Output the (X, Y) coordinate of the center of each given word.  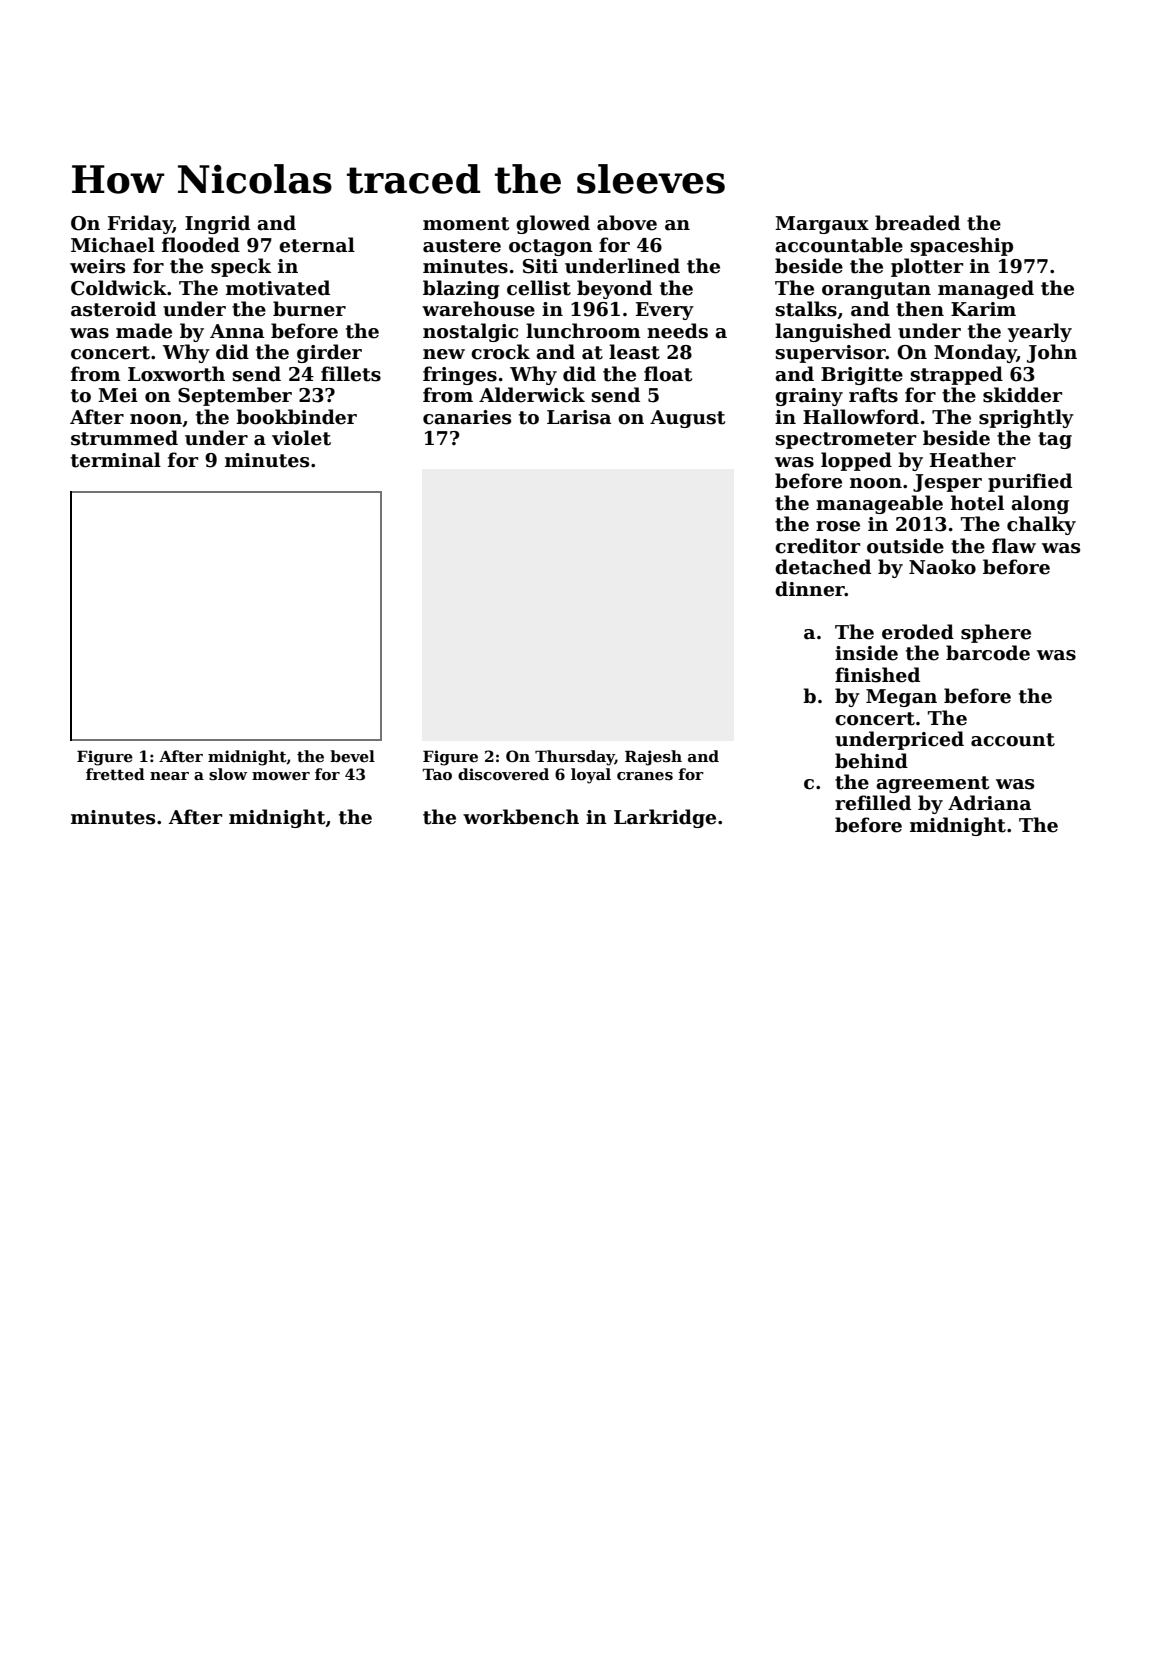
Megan (901, 698)
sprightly (1026, 418)
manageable (879, 504)
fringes (460, 375)
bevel (352, 756)
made (144, 331)
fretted (115, 774)
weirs (97, 266)
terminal (116, 460)
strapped (957, 375)
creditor (817, 546)
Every (665, 311)
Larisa (579, 417)
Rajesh (653, 758)
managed (986, 289)
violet (301, 438)
